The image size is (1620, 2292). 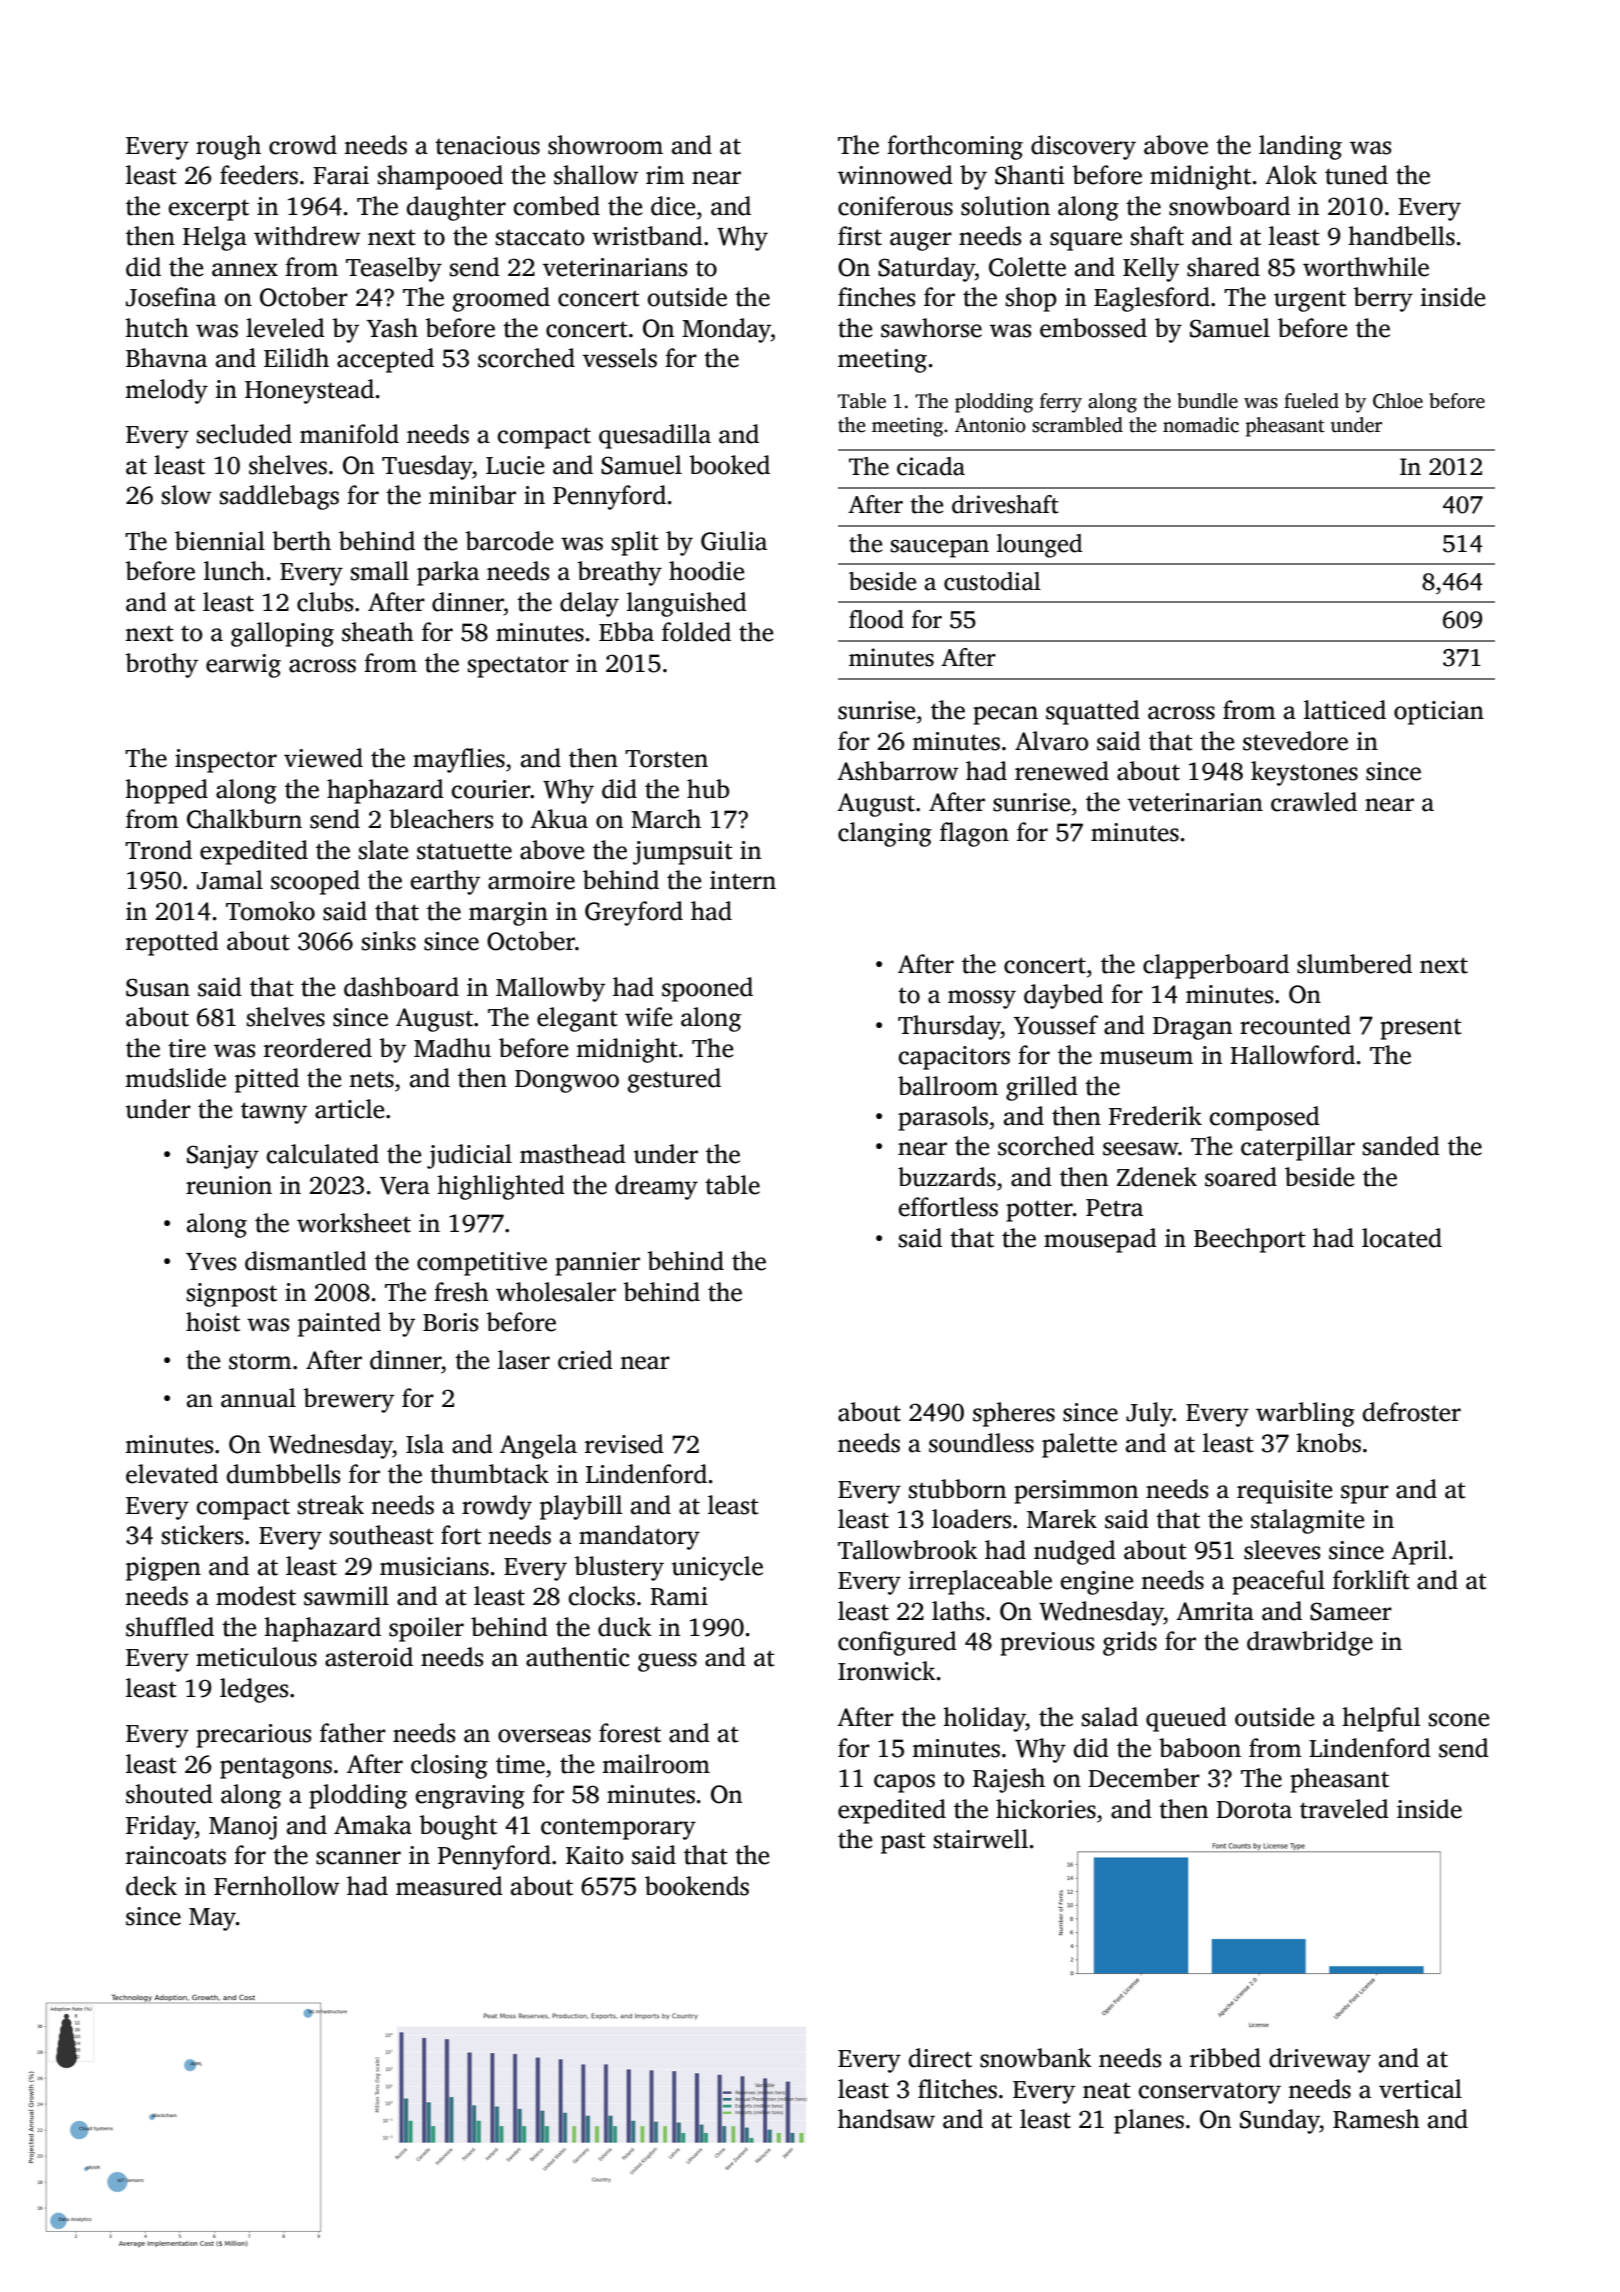 I want to click on Fernhollow, so click(x=276, y=1886).
